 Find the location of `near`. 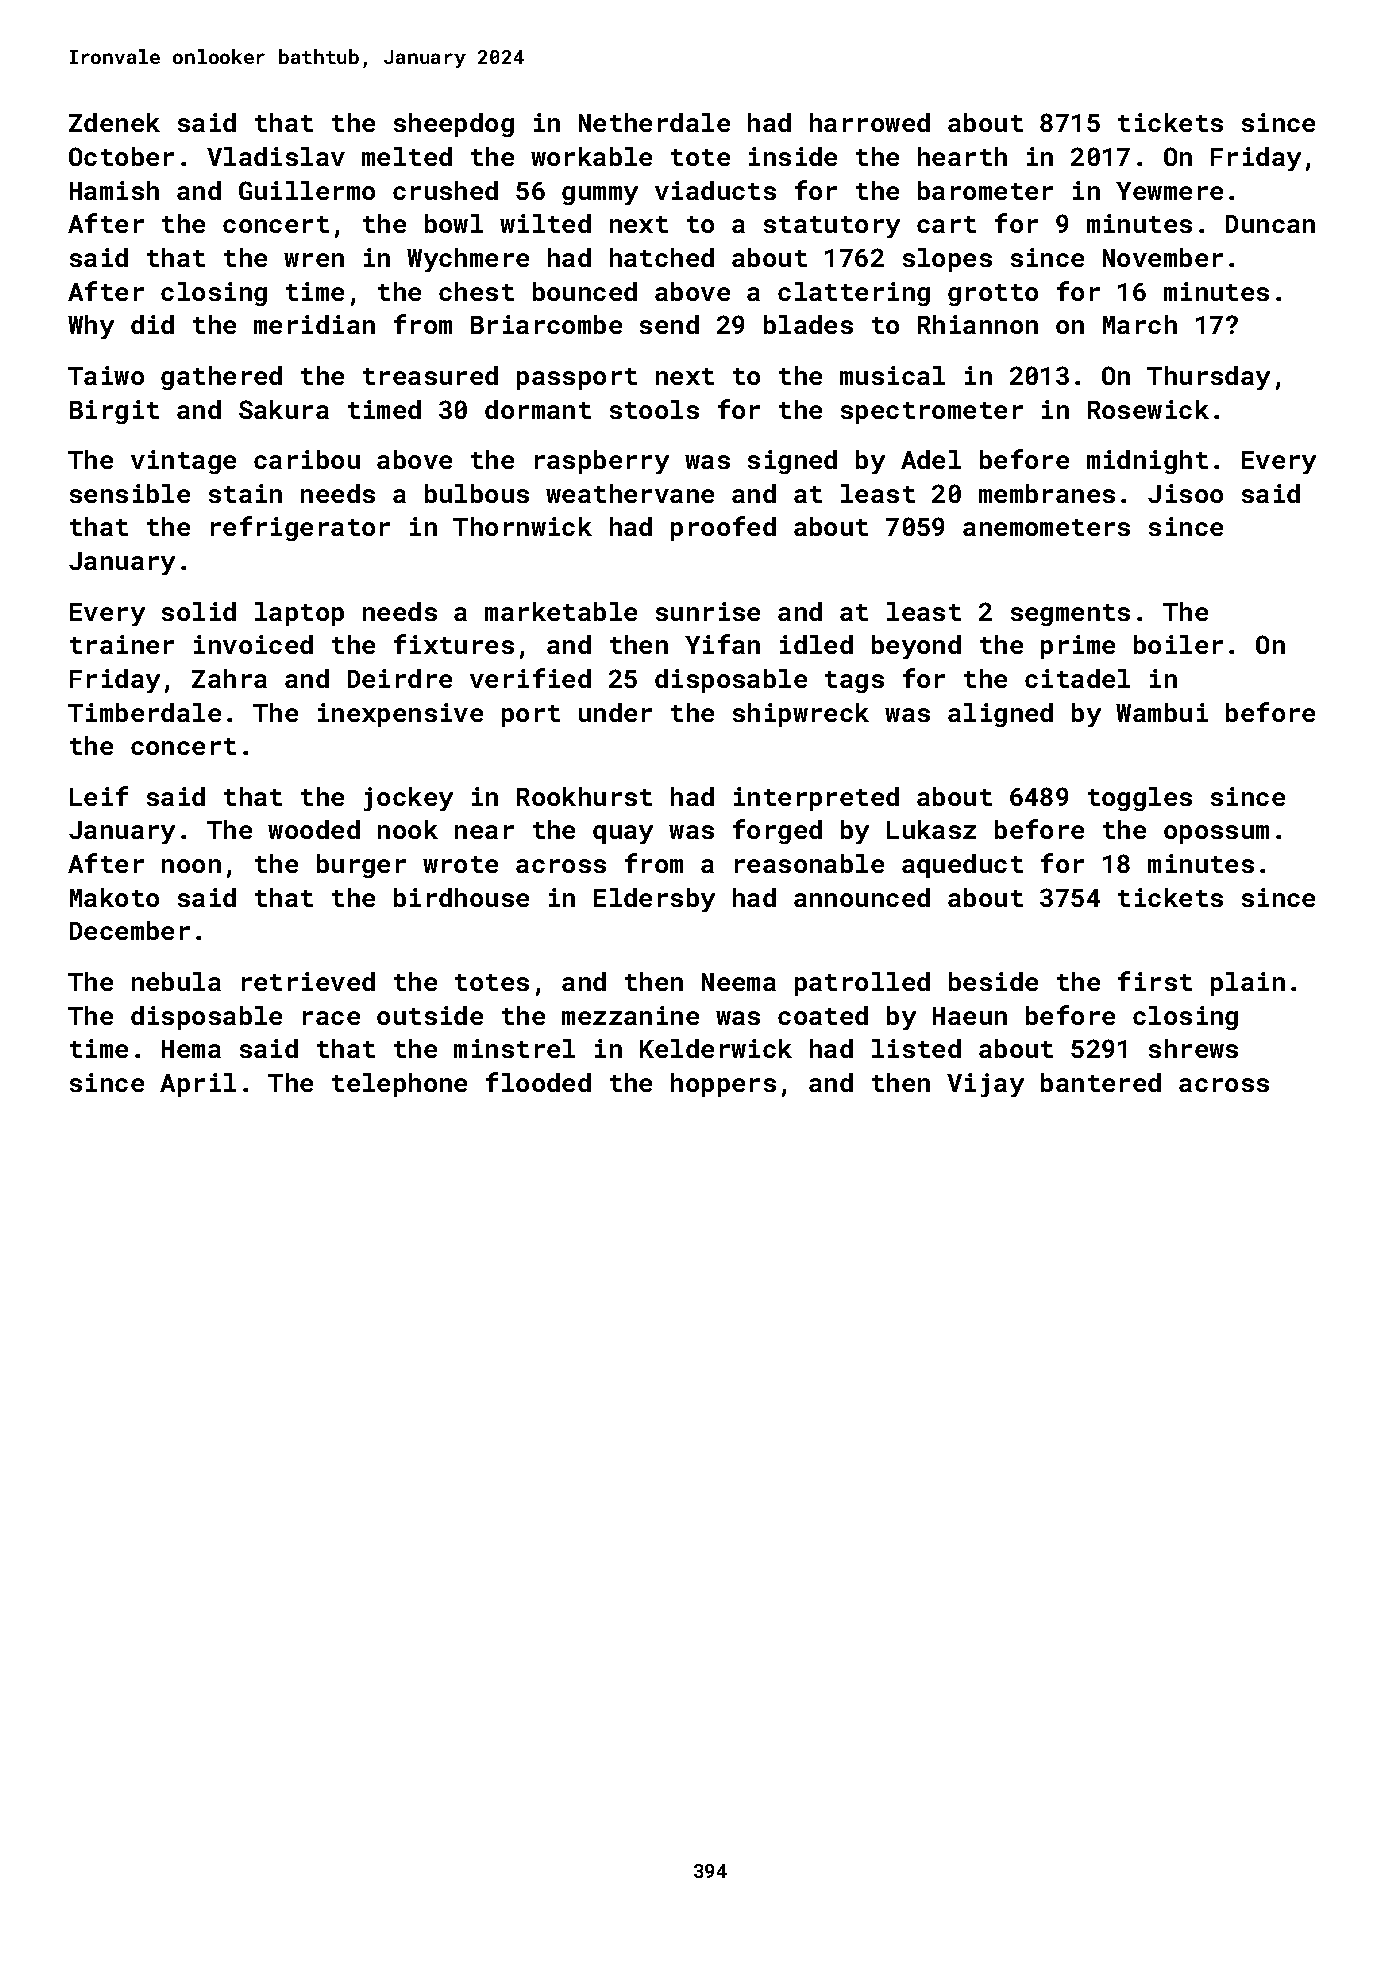

near is located at coordinates (484, 832).
